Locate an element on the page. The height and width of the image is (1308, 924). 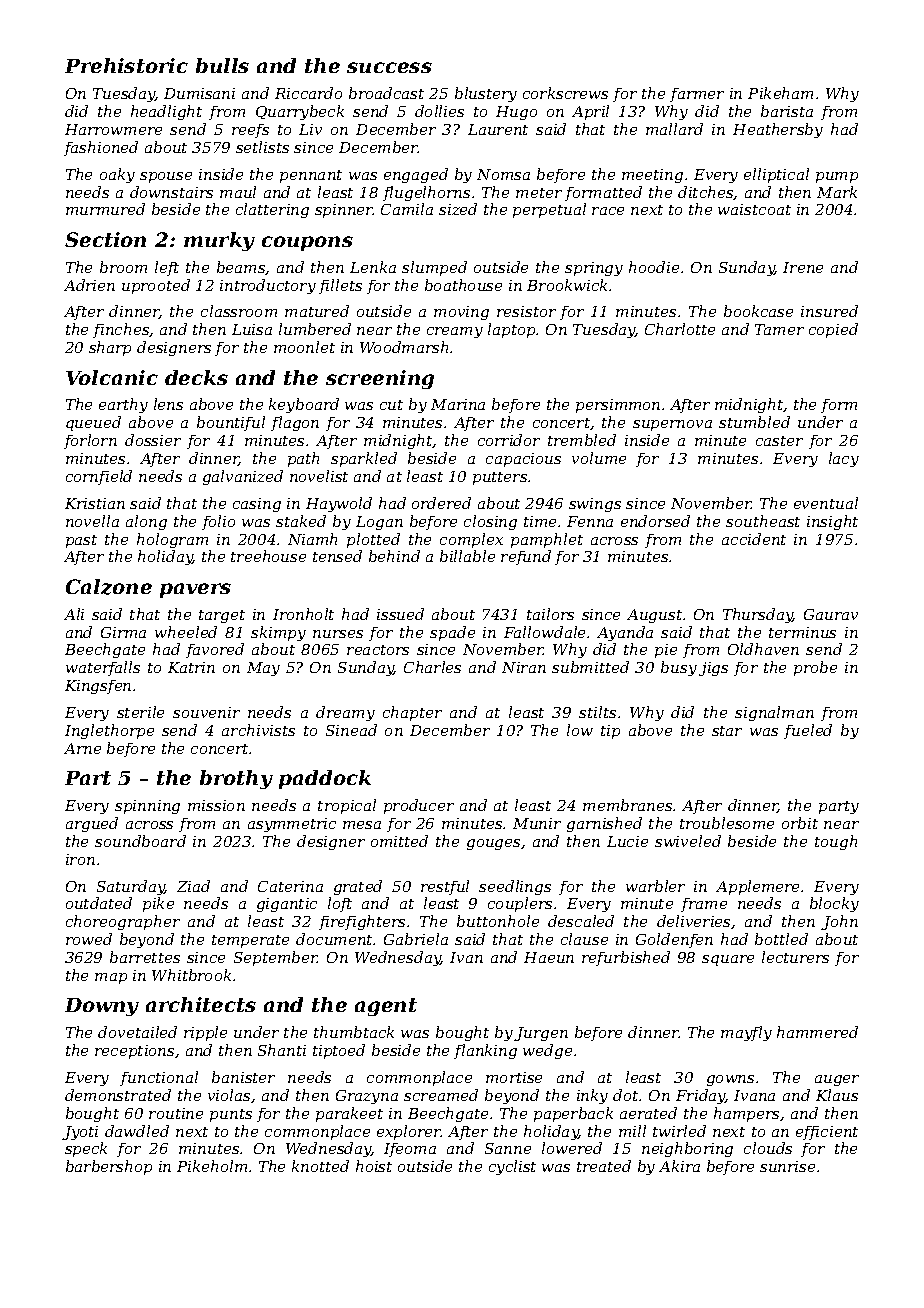
accident is located at coordinates (754, 539).
